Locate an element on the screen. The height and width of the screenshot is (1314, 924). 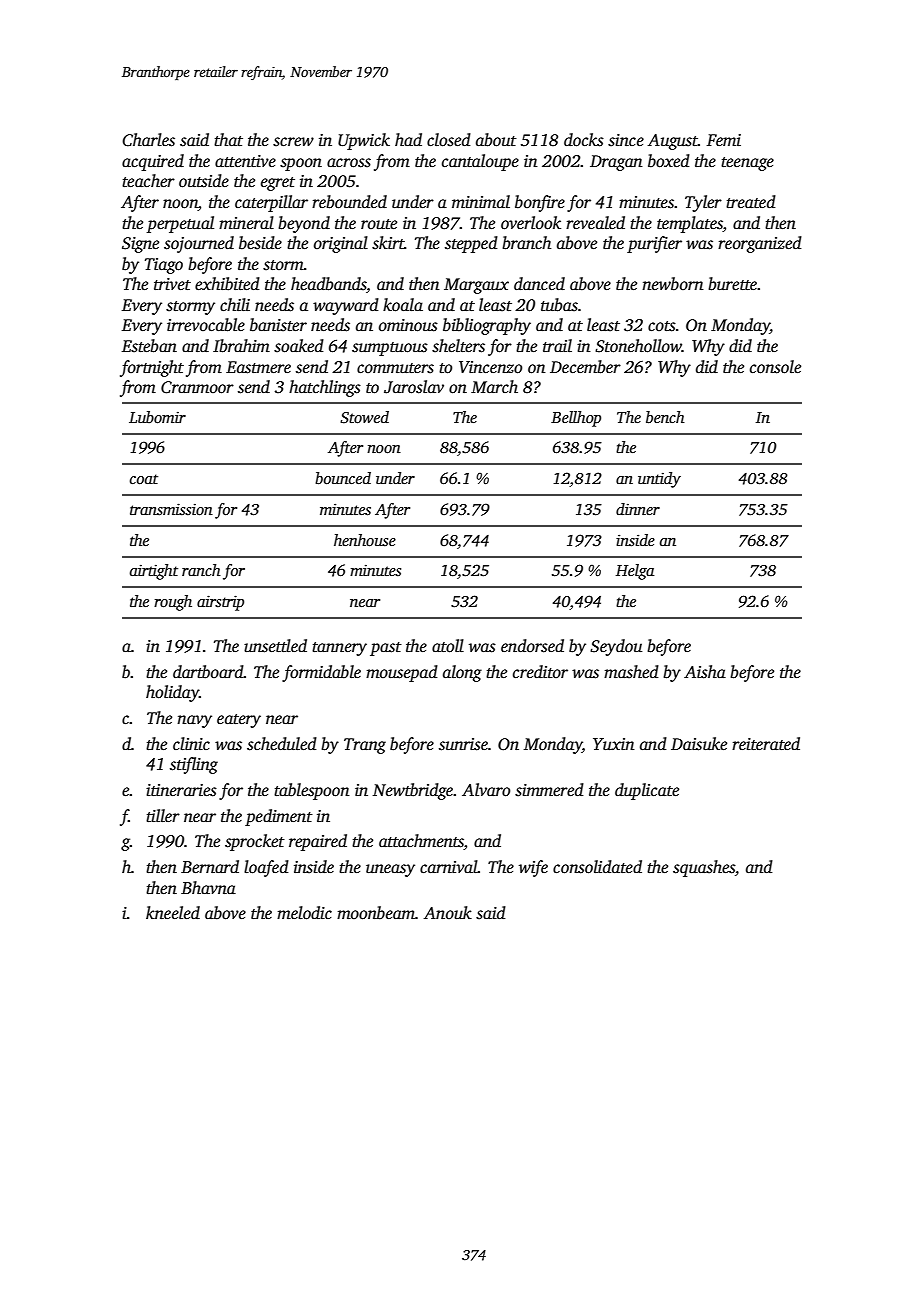
henhouse is located at coordinates (365, 540).
